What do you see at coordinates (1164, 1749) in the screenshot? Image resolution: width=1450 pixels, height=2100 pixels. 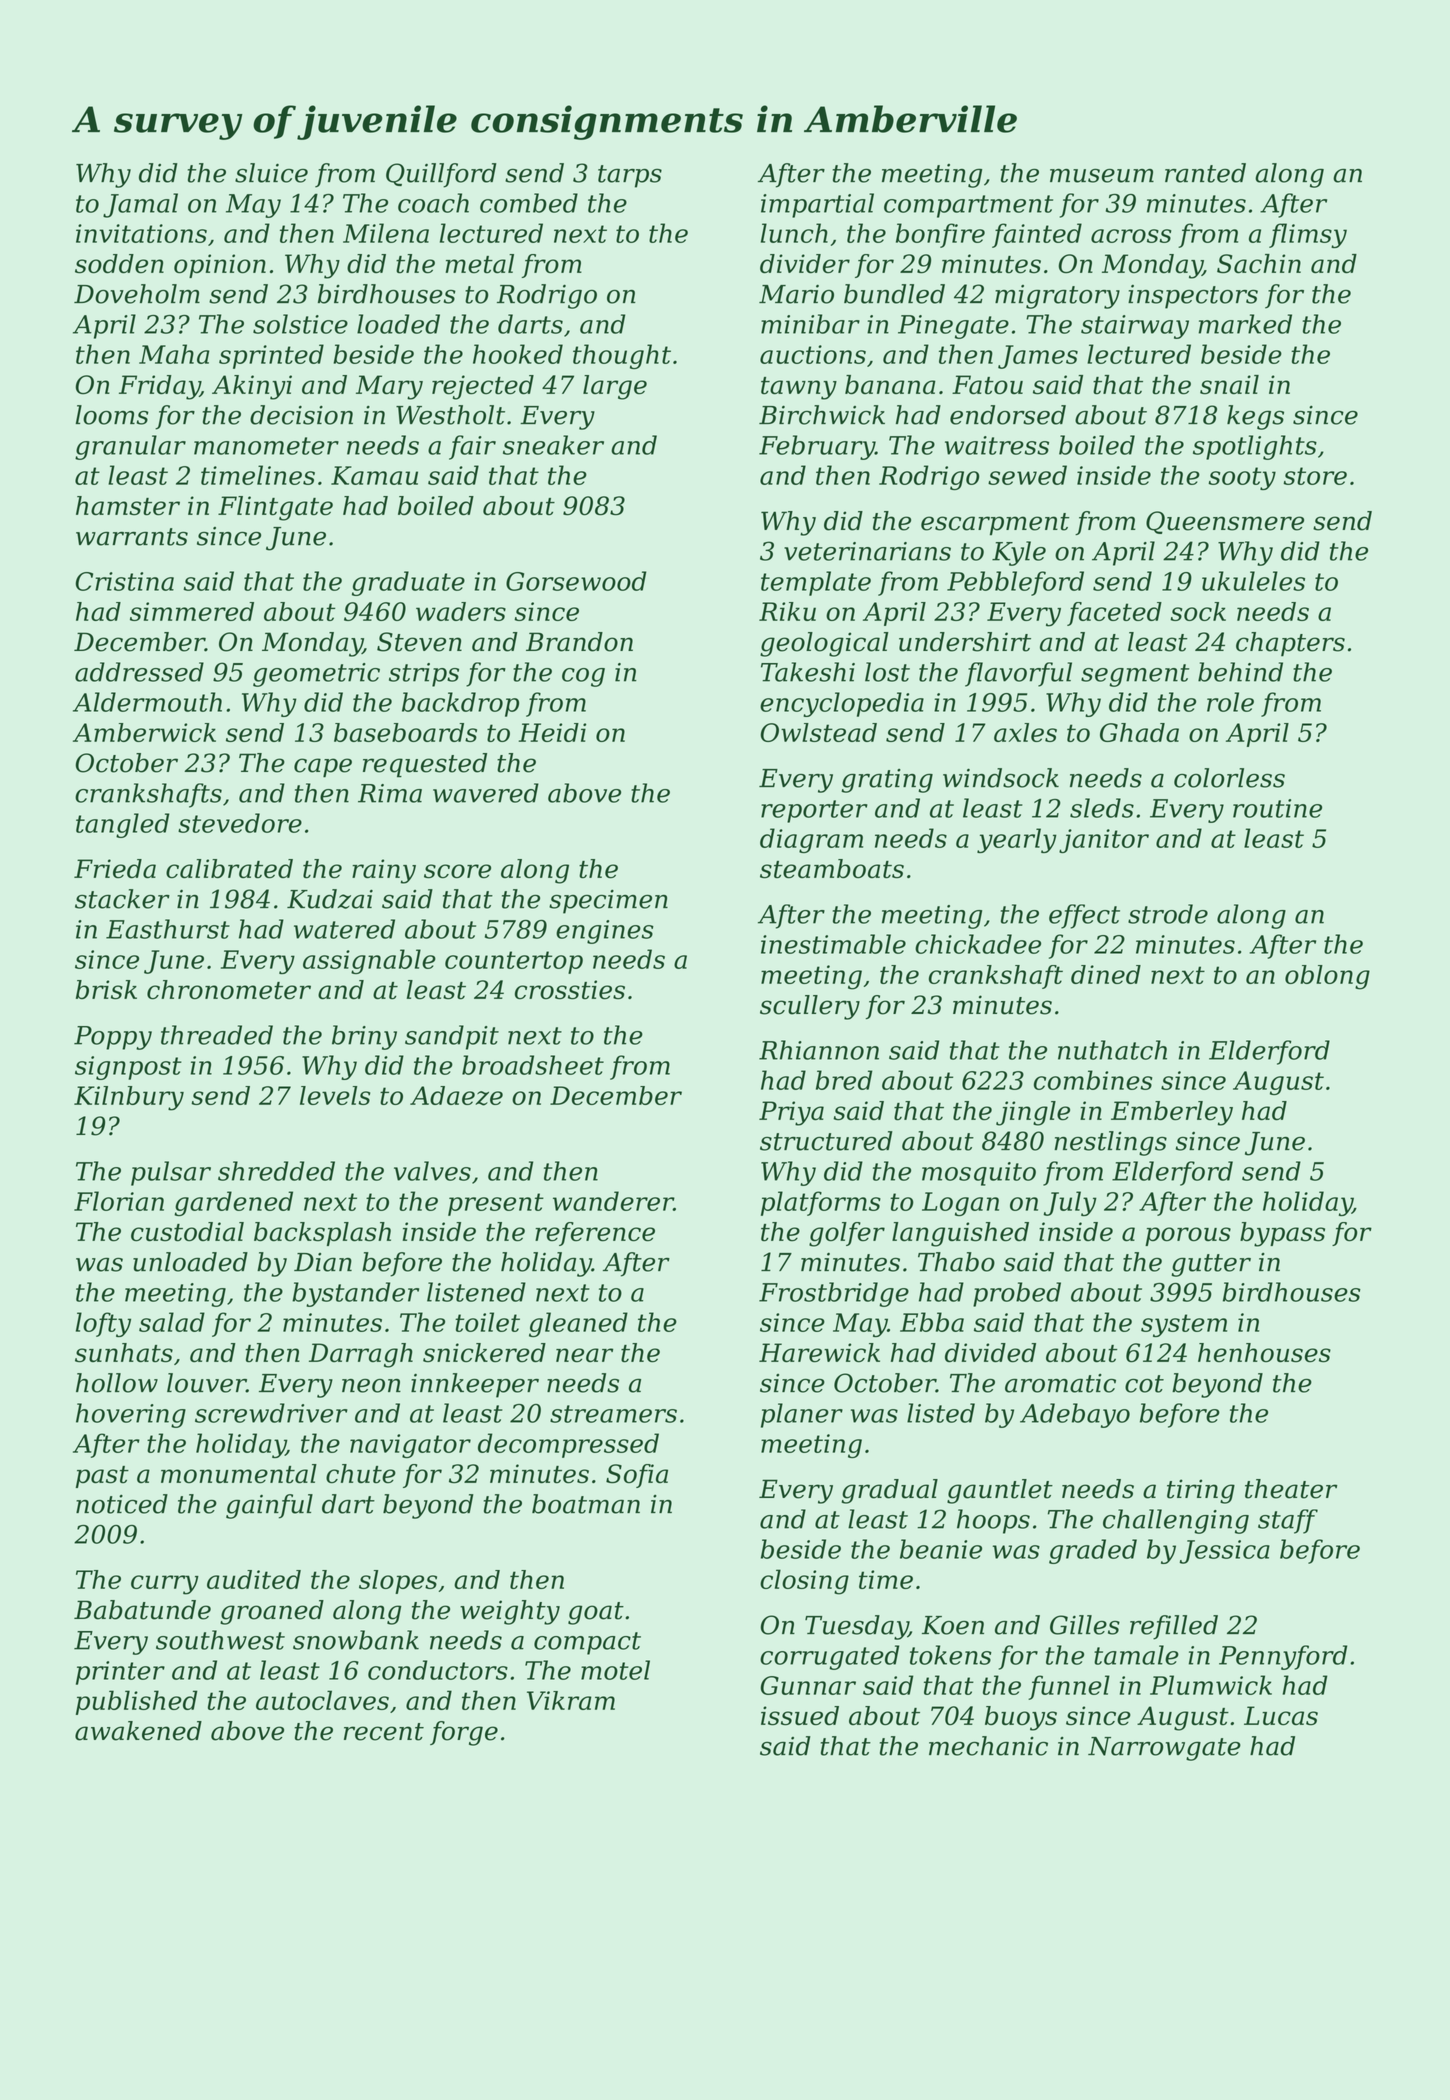 I see `Narrowgate` at bounding box center [1164, 1749].
